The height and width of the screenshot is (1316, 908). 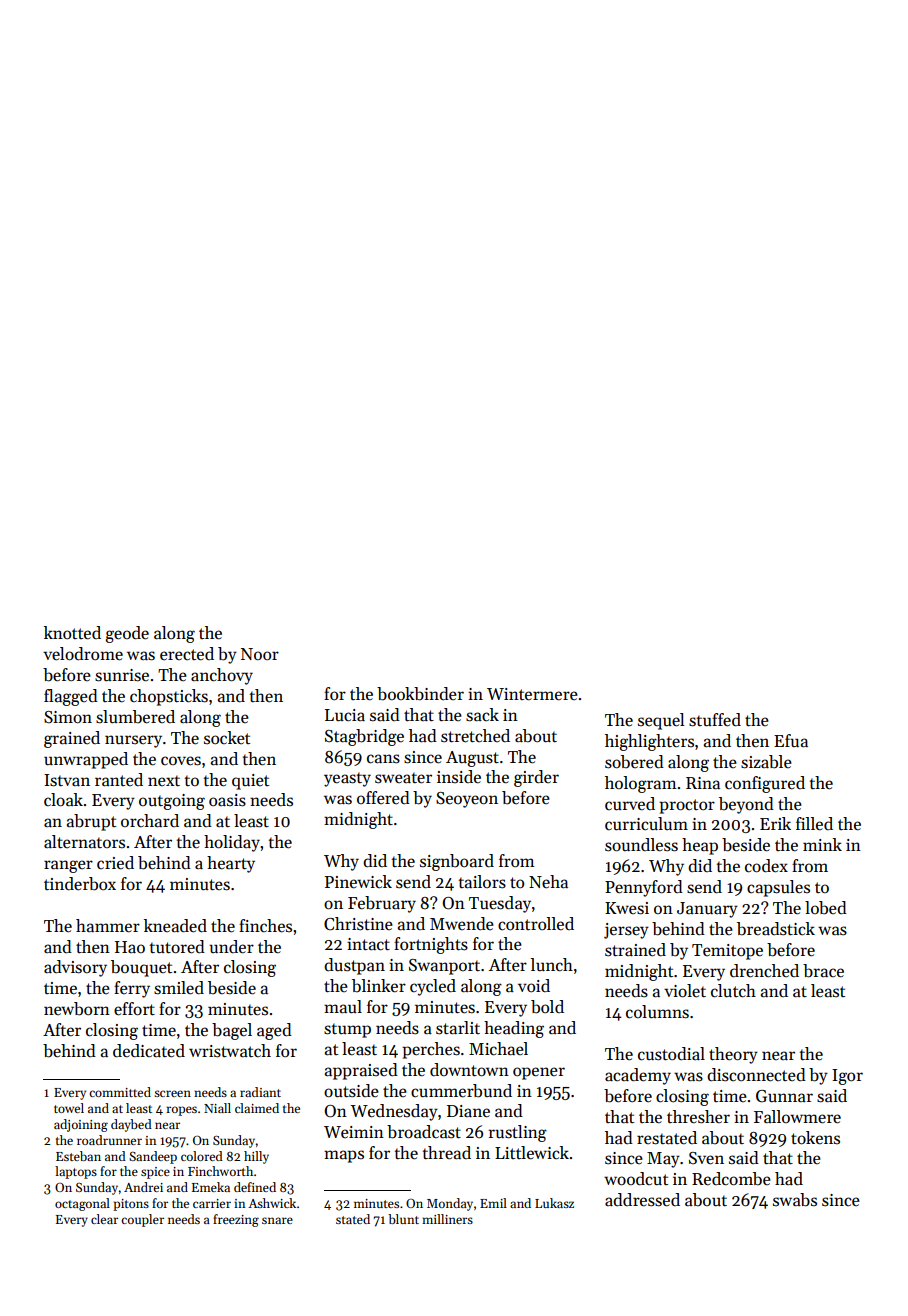 I want to click on Wintermere, so click(x=532, y=694).
